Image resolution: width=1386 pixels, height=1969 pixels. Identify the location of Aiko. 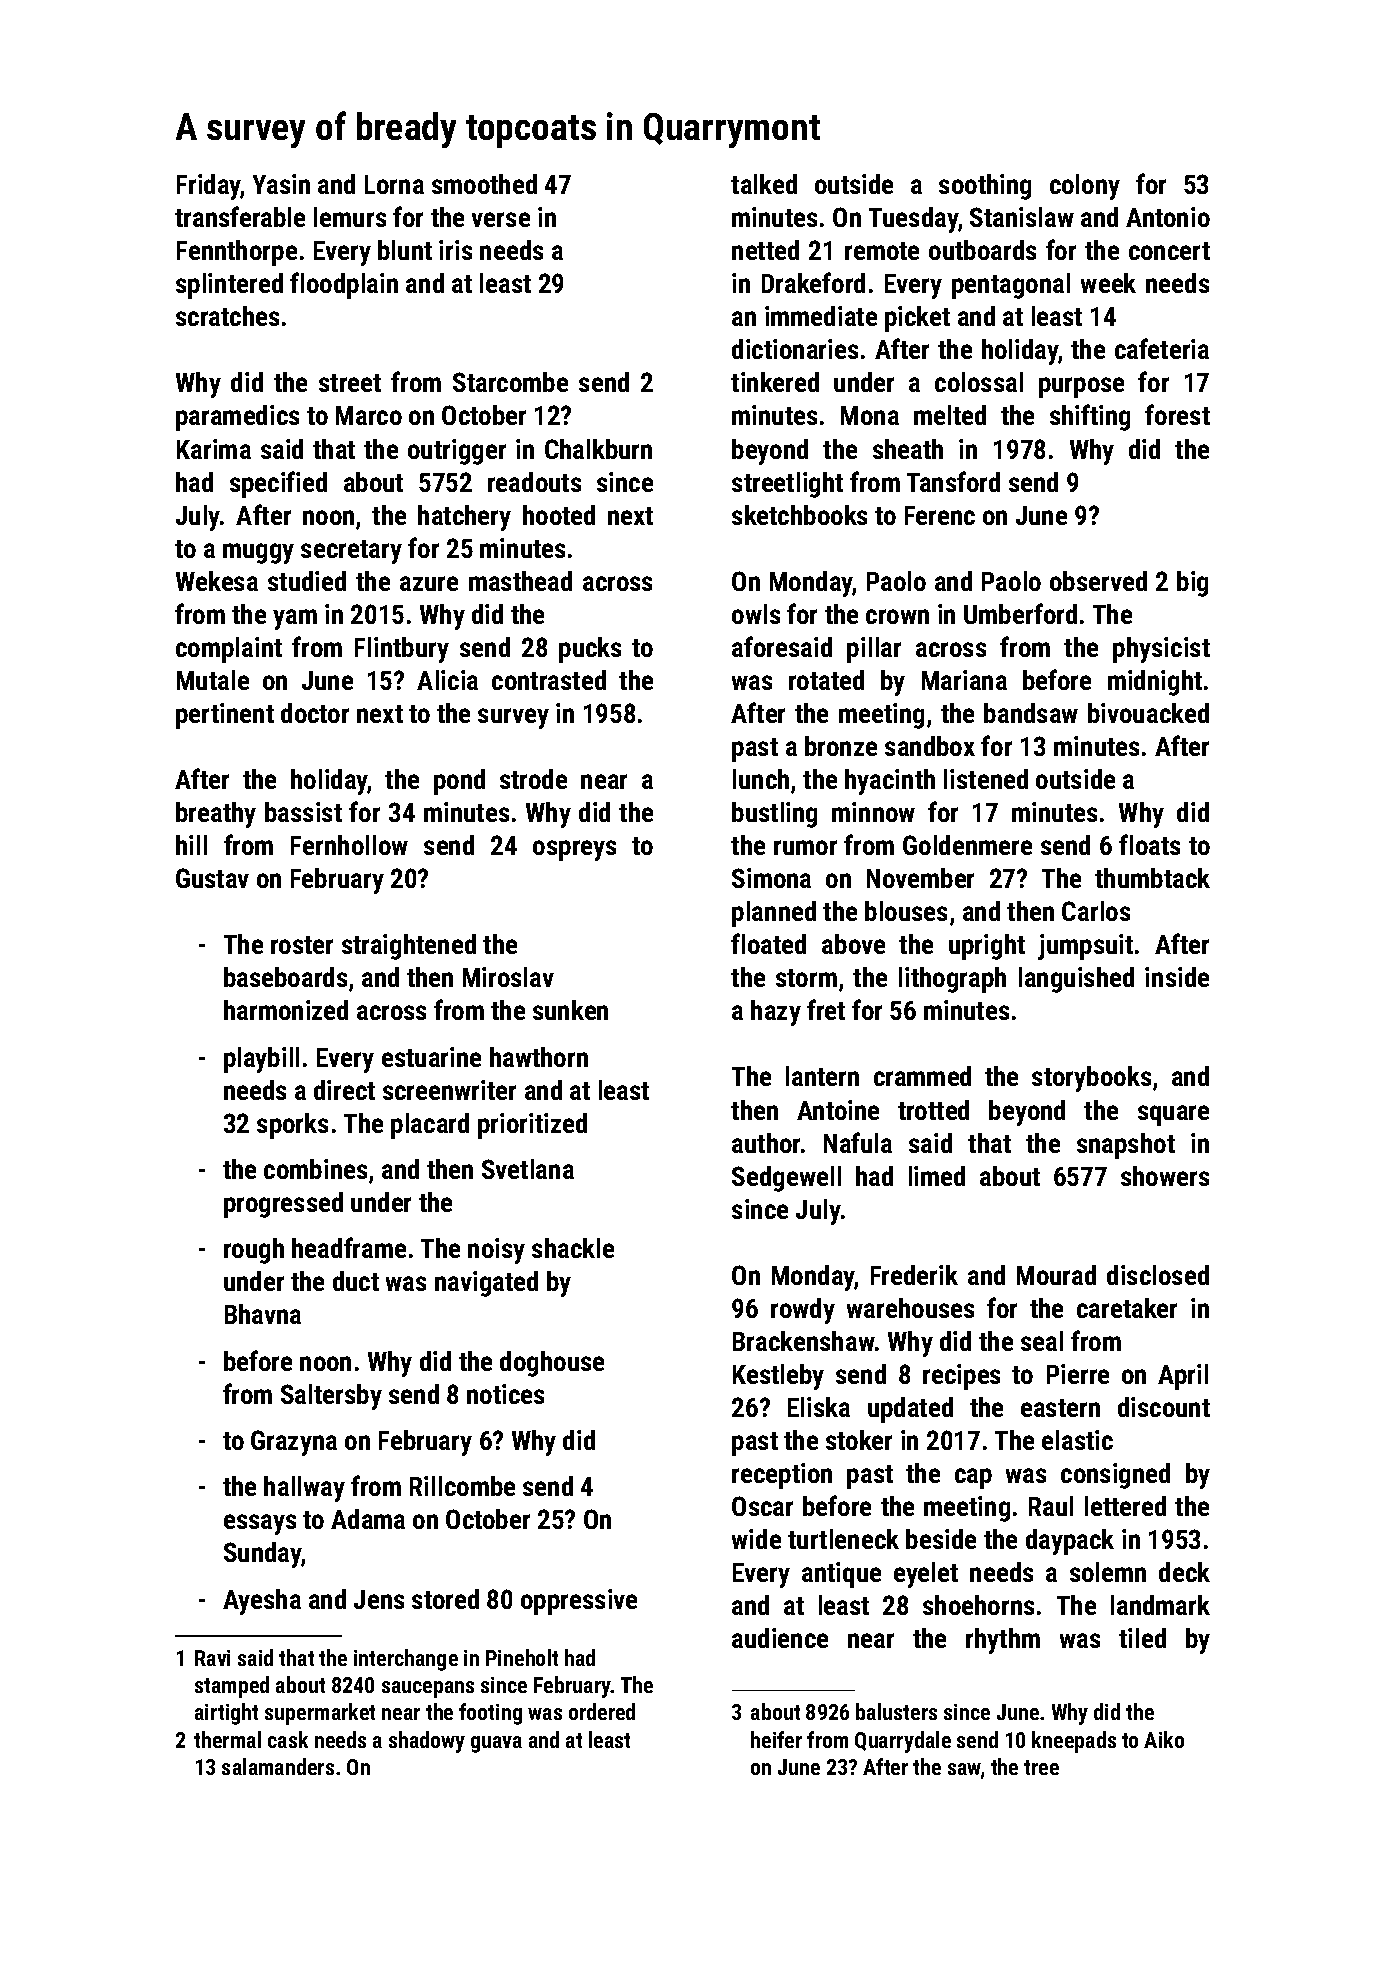
(1164, 1739).
